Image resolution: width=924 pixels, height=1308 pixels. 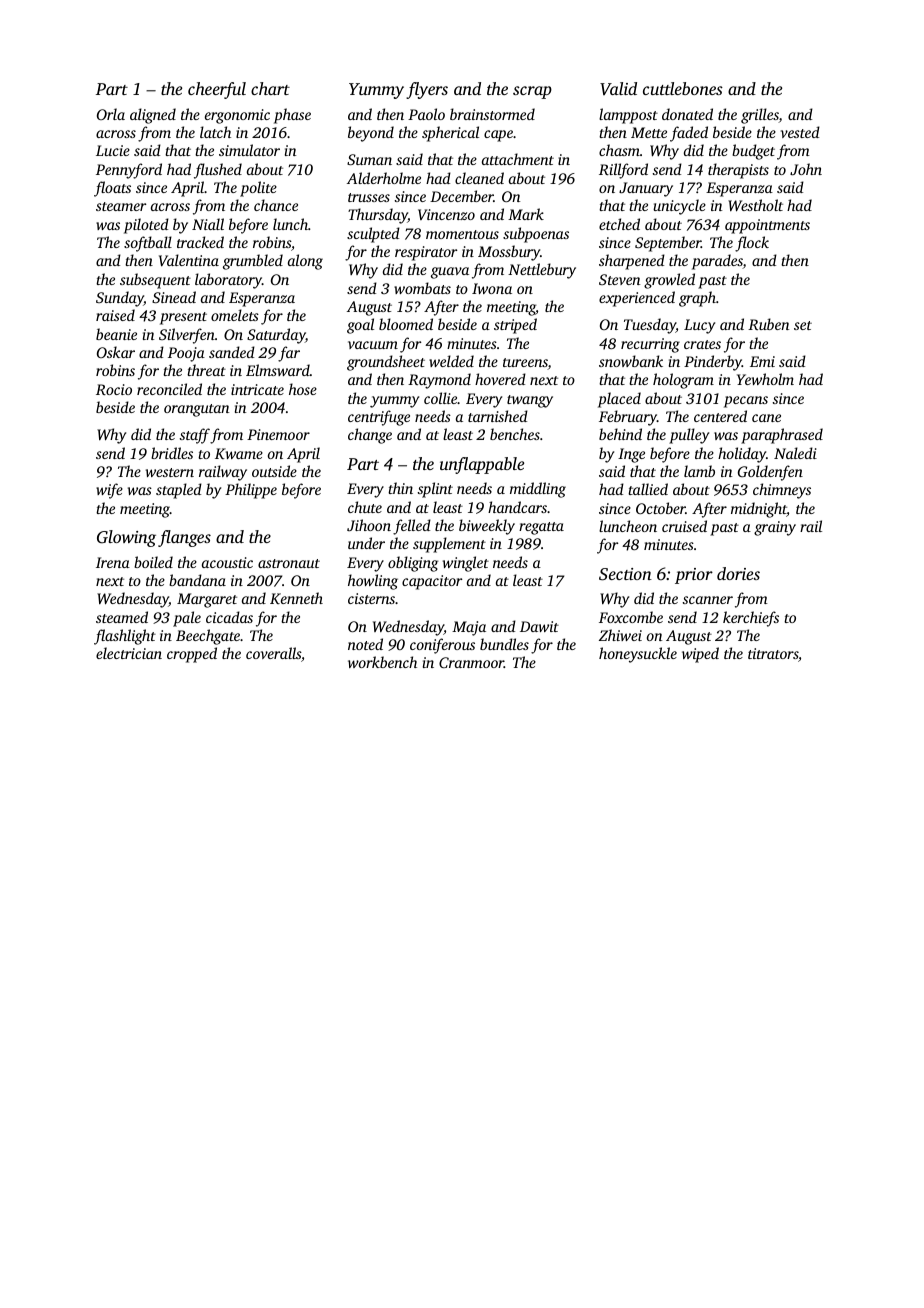 I want to click on softball, so click(x=148, y=244).
